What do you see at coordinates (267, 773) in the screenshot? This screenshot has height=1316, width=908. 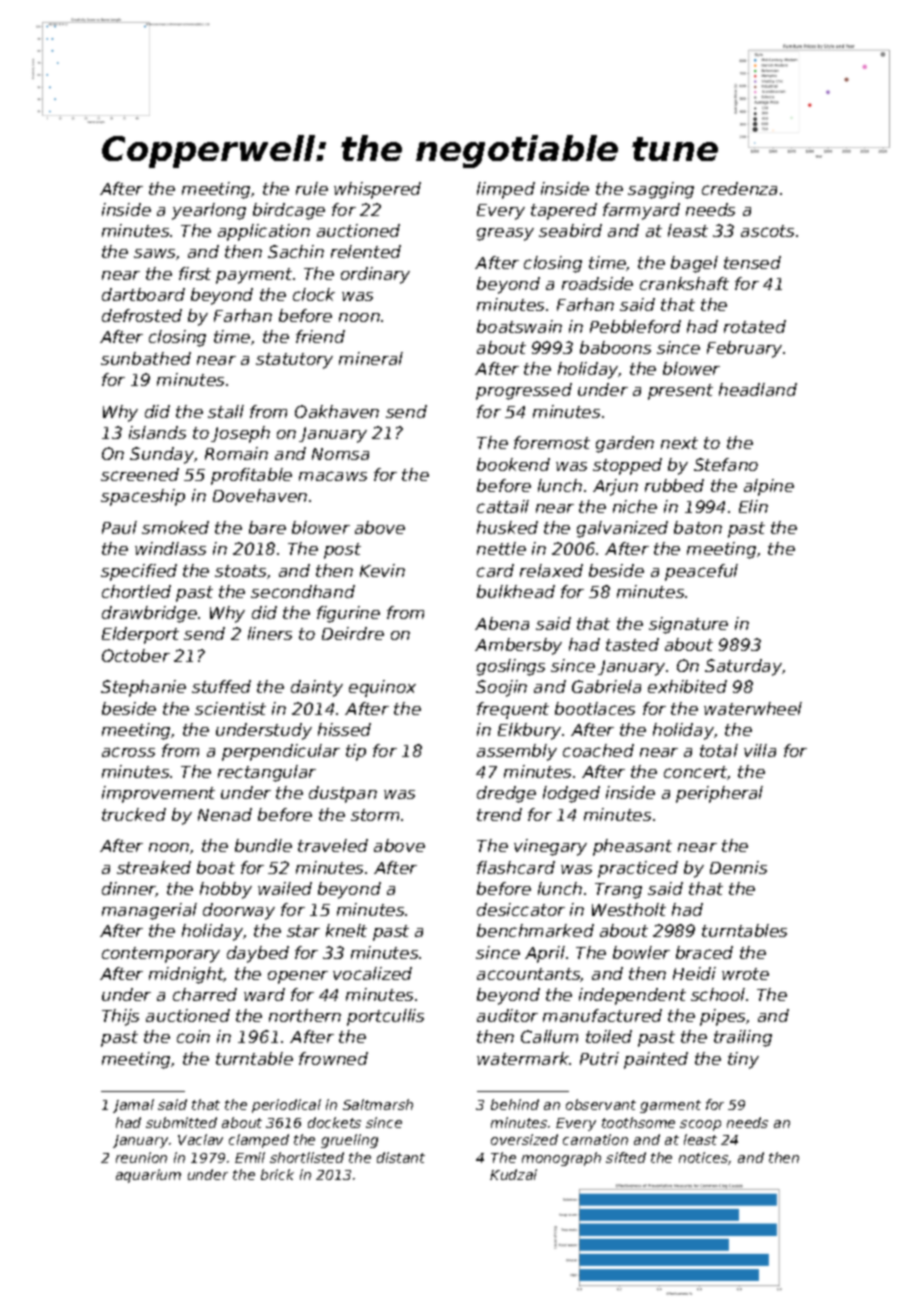 I see `rectangular` at bounding box center [267, 773].
